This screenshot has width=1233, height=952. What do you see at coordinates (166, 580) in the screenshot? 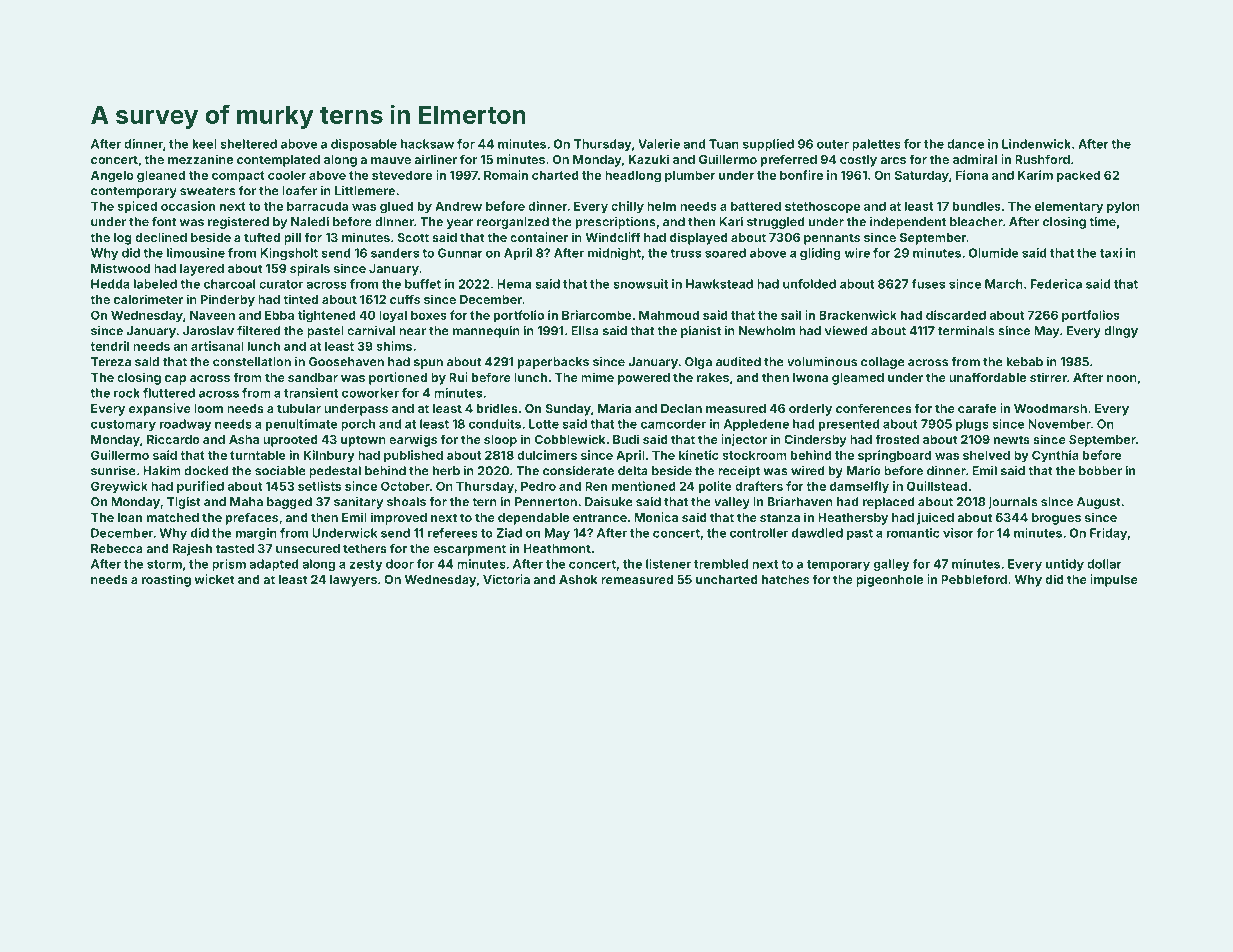
I see `roasting` at bounding box center [166, 580].
